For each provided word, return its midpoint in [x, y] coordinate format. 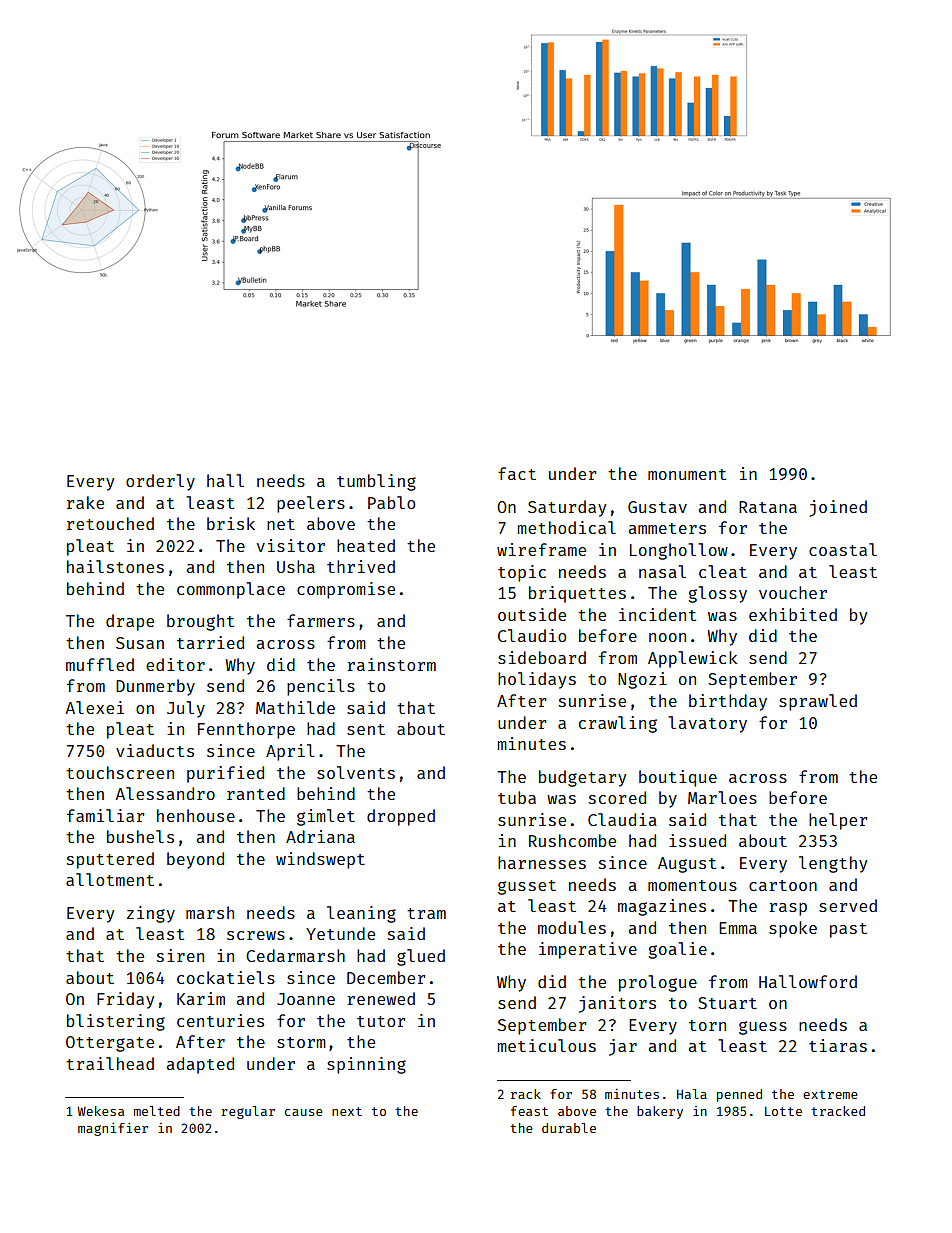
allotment [110, 879]
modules [572, 927]
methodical [567, 527]
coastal [843, 549]
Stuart [727, 1003]
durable [569, 1128]
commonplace [231, 590]
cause [304, 1112]
